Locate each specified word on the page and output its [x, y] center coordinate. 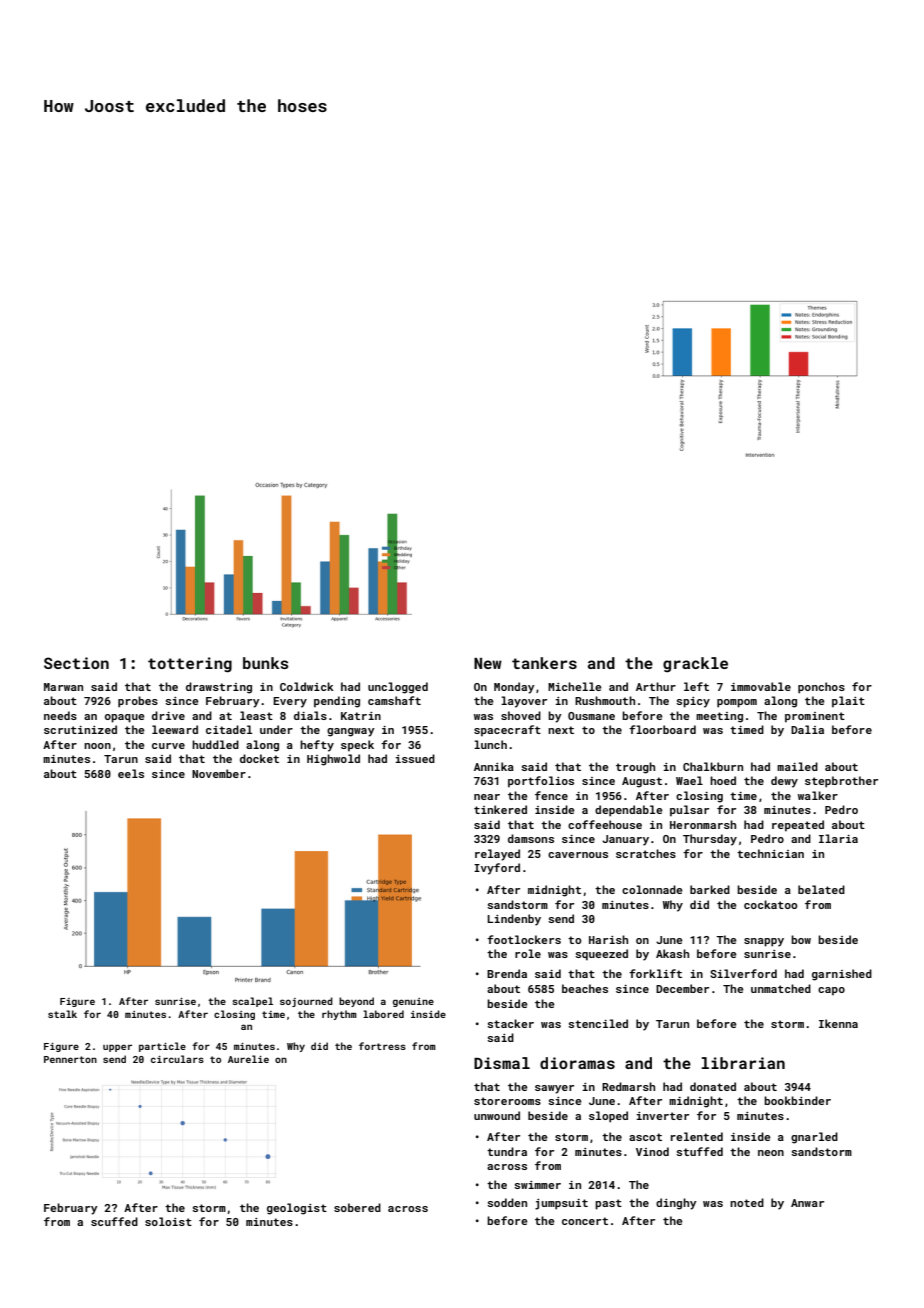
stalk [62, 1014]
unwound [497, 1115]
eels [131, 773]
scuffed [114, 1221]
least [256, 715]
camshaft [394, 700]
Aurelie [248, 1059]
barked [710, 889]
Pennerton [70, 1059]
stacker [510, 1023]
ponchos [821, 688]
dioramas [577, 1063]
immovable [761, 686]
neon [771, 1153]
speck [357, 746]
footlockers [524, 939]
